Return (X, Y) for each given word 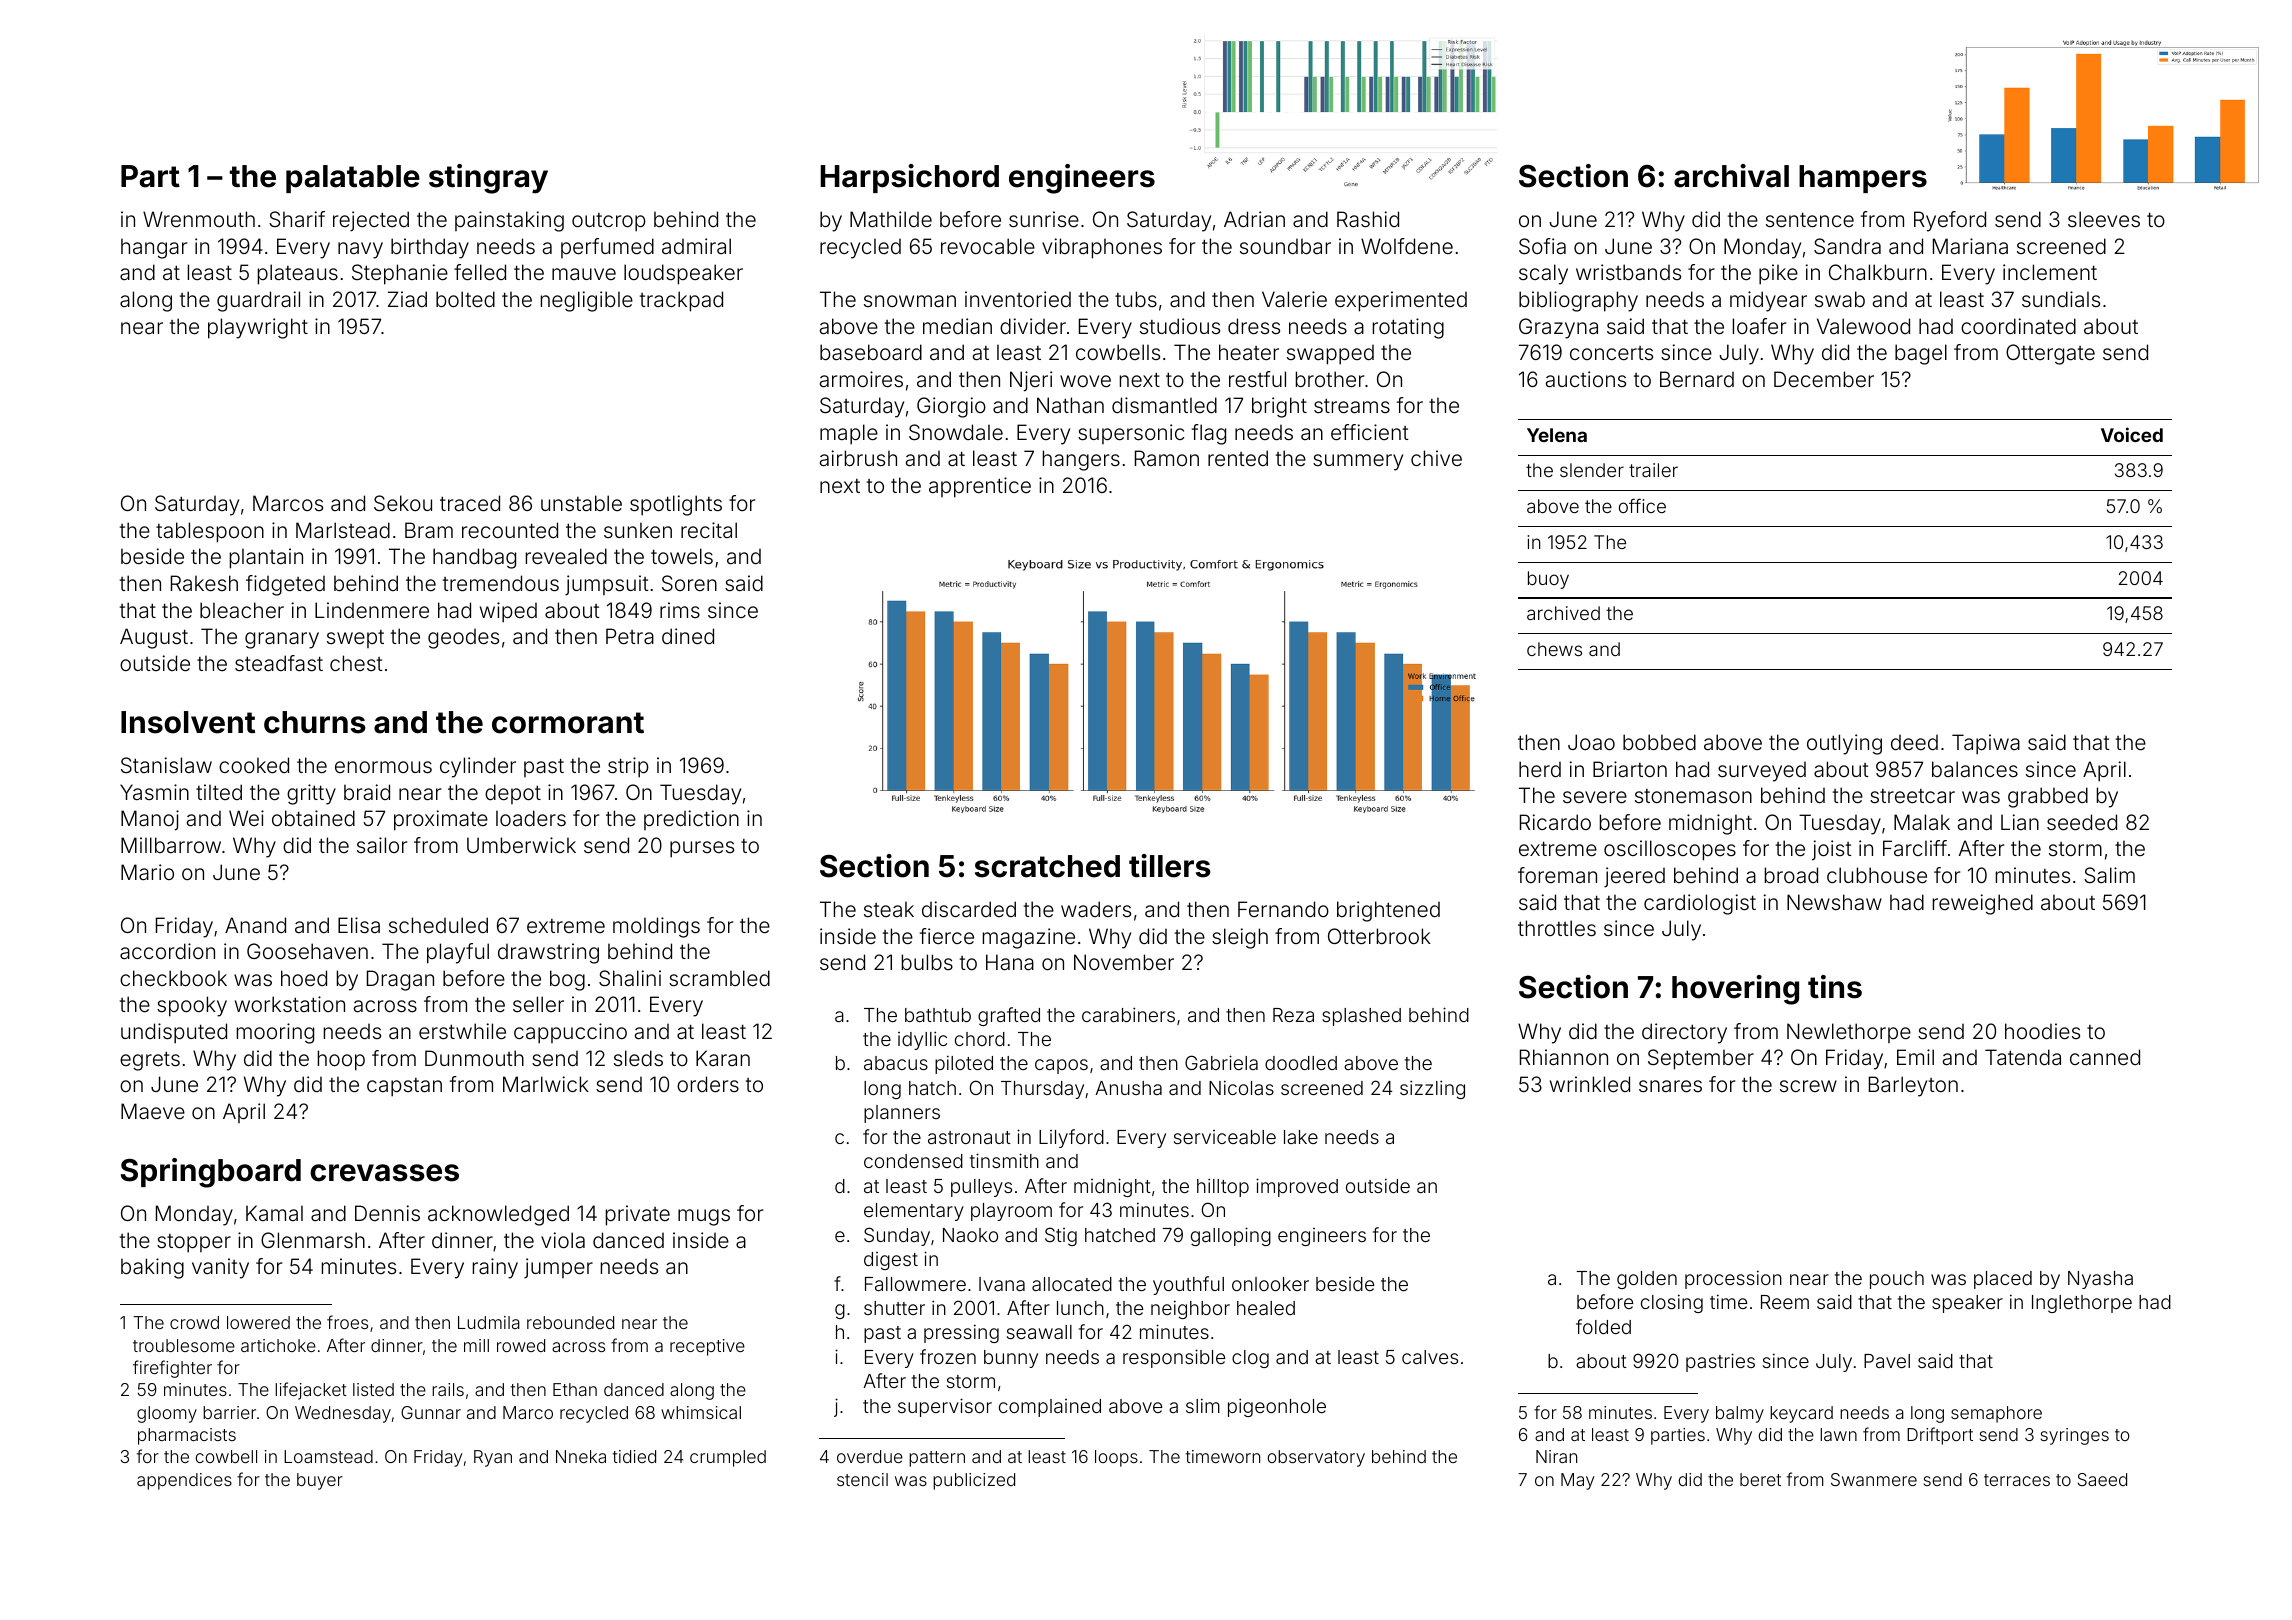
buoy (1548, 580)
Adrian (1254, 219)
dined (688, 636)
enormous (383, 767)
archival (1731, 176)
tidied (634, 1456)
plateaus (298, 274)
